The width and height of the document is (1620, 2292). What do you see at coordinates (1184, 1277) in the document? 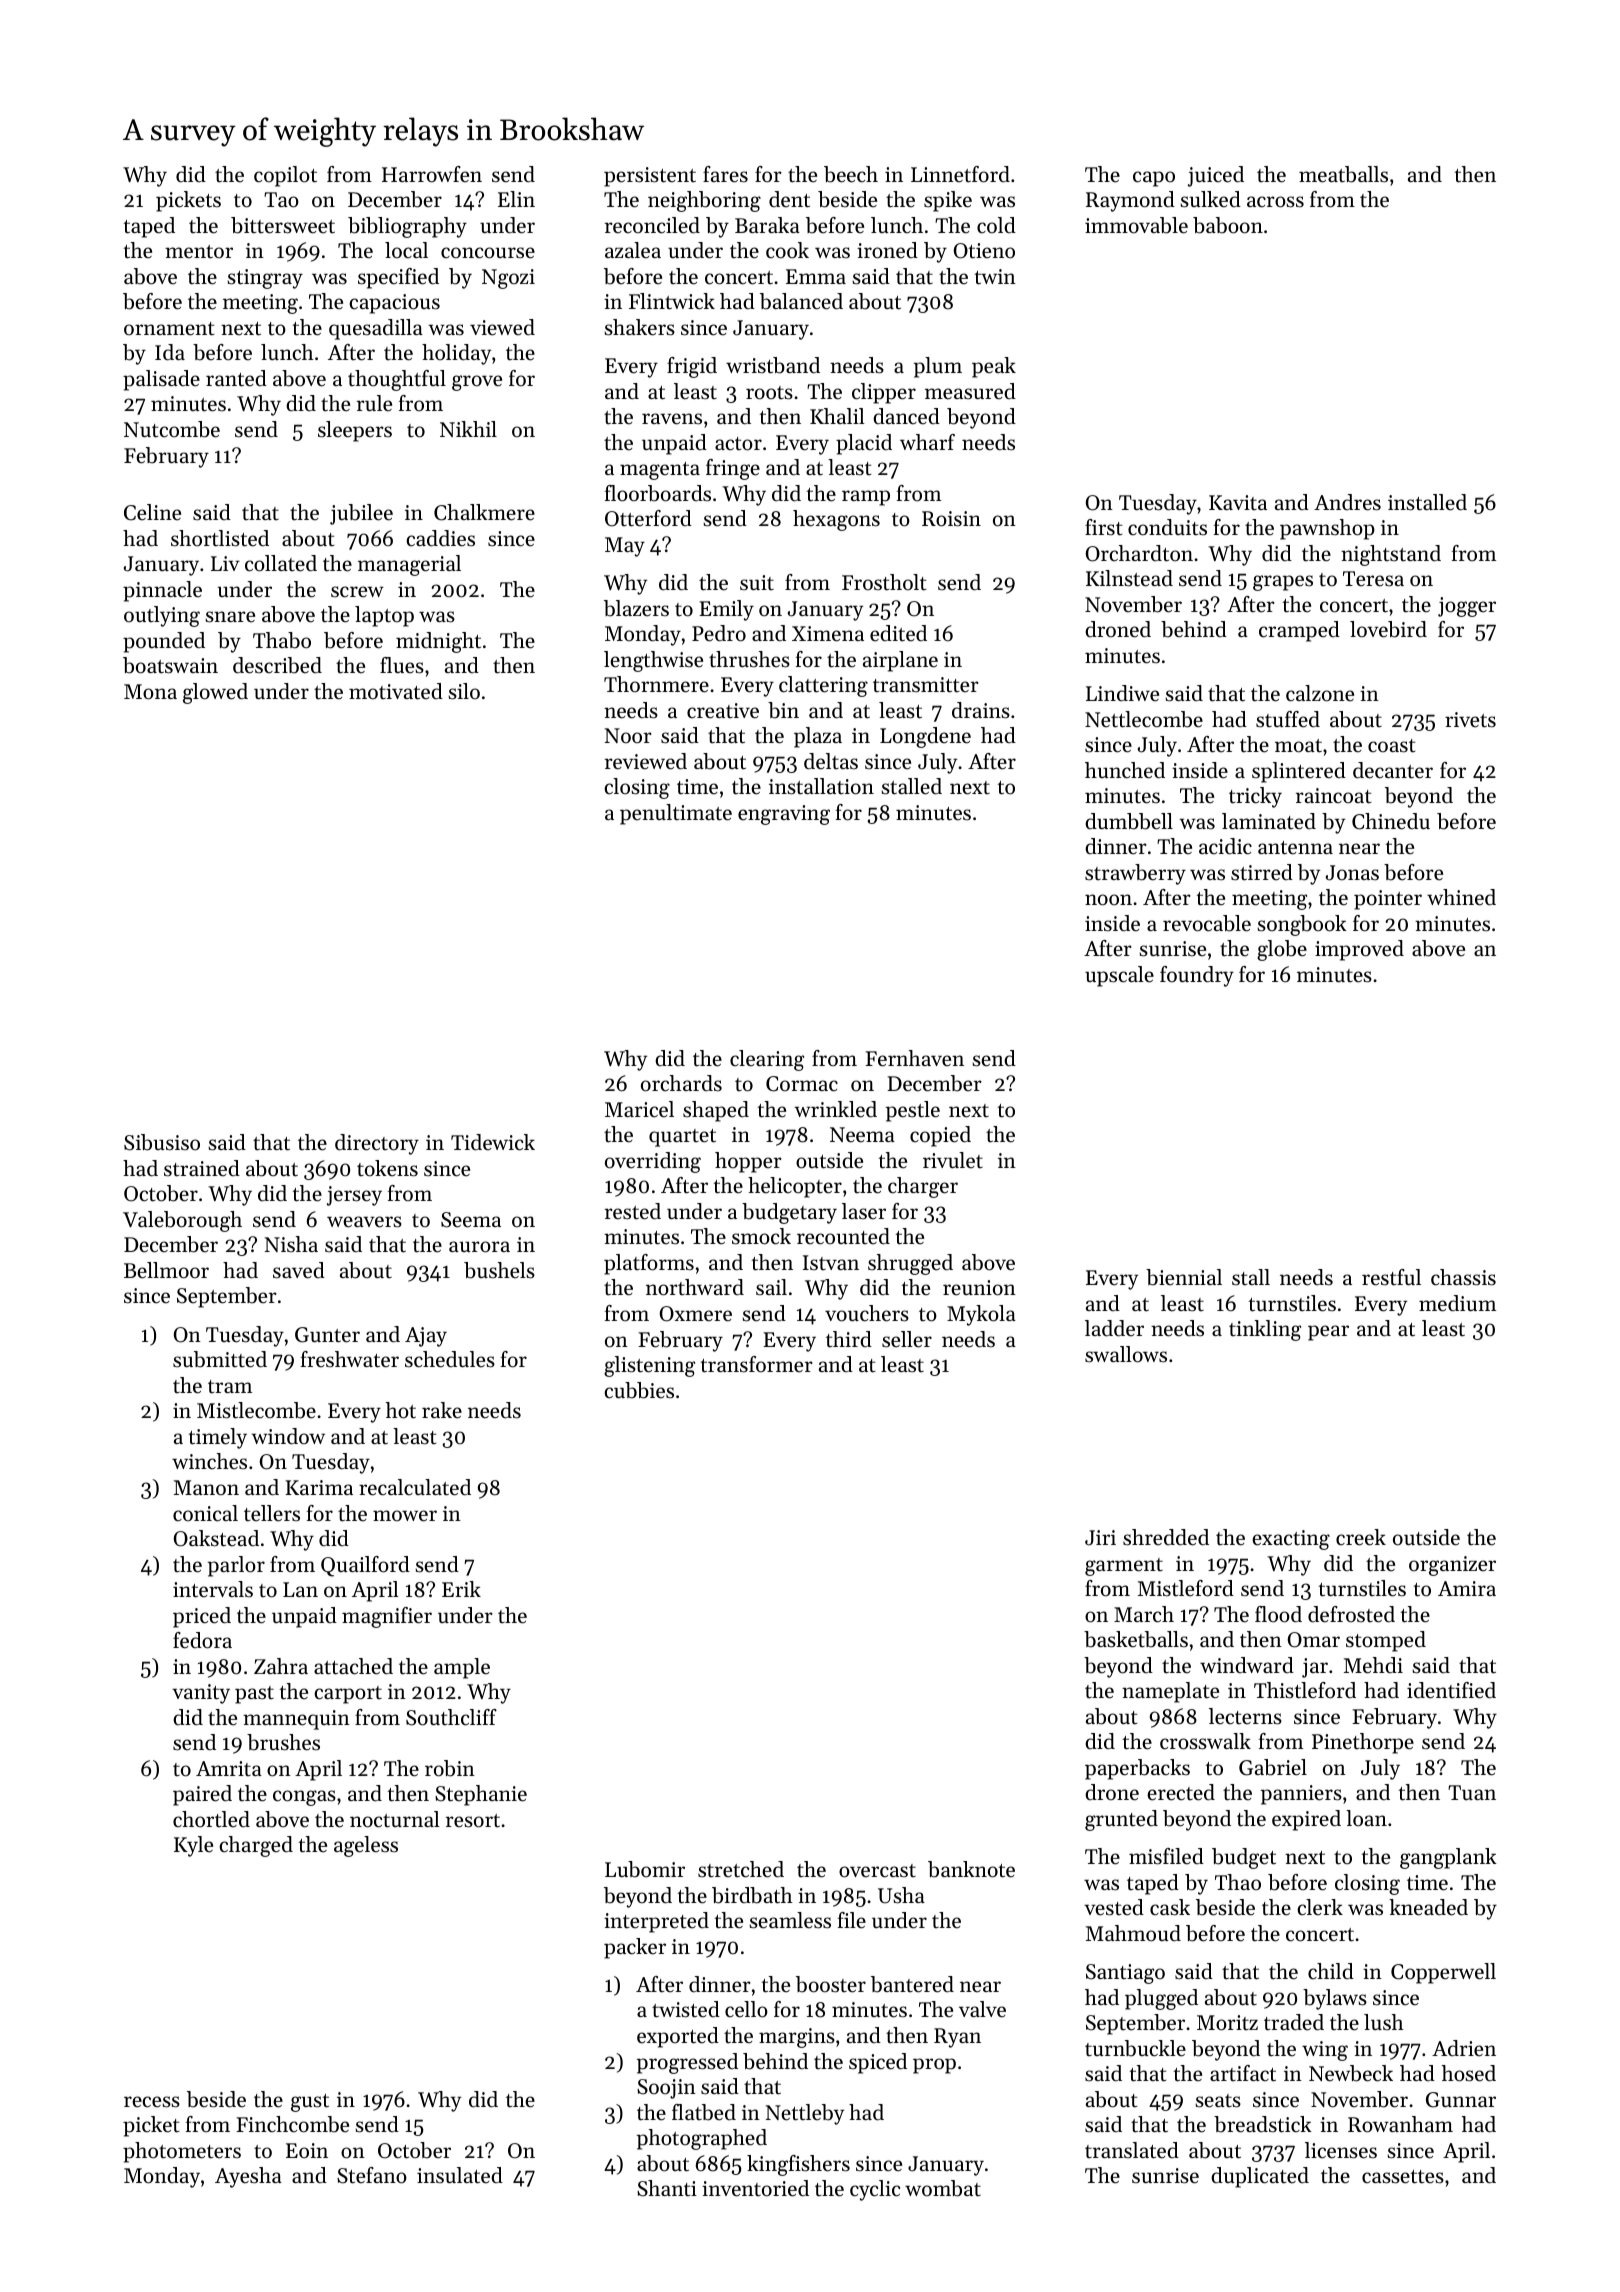
I see `biennial` at bounding box center [1184, 1277].
